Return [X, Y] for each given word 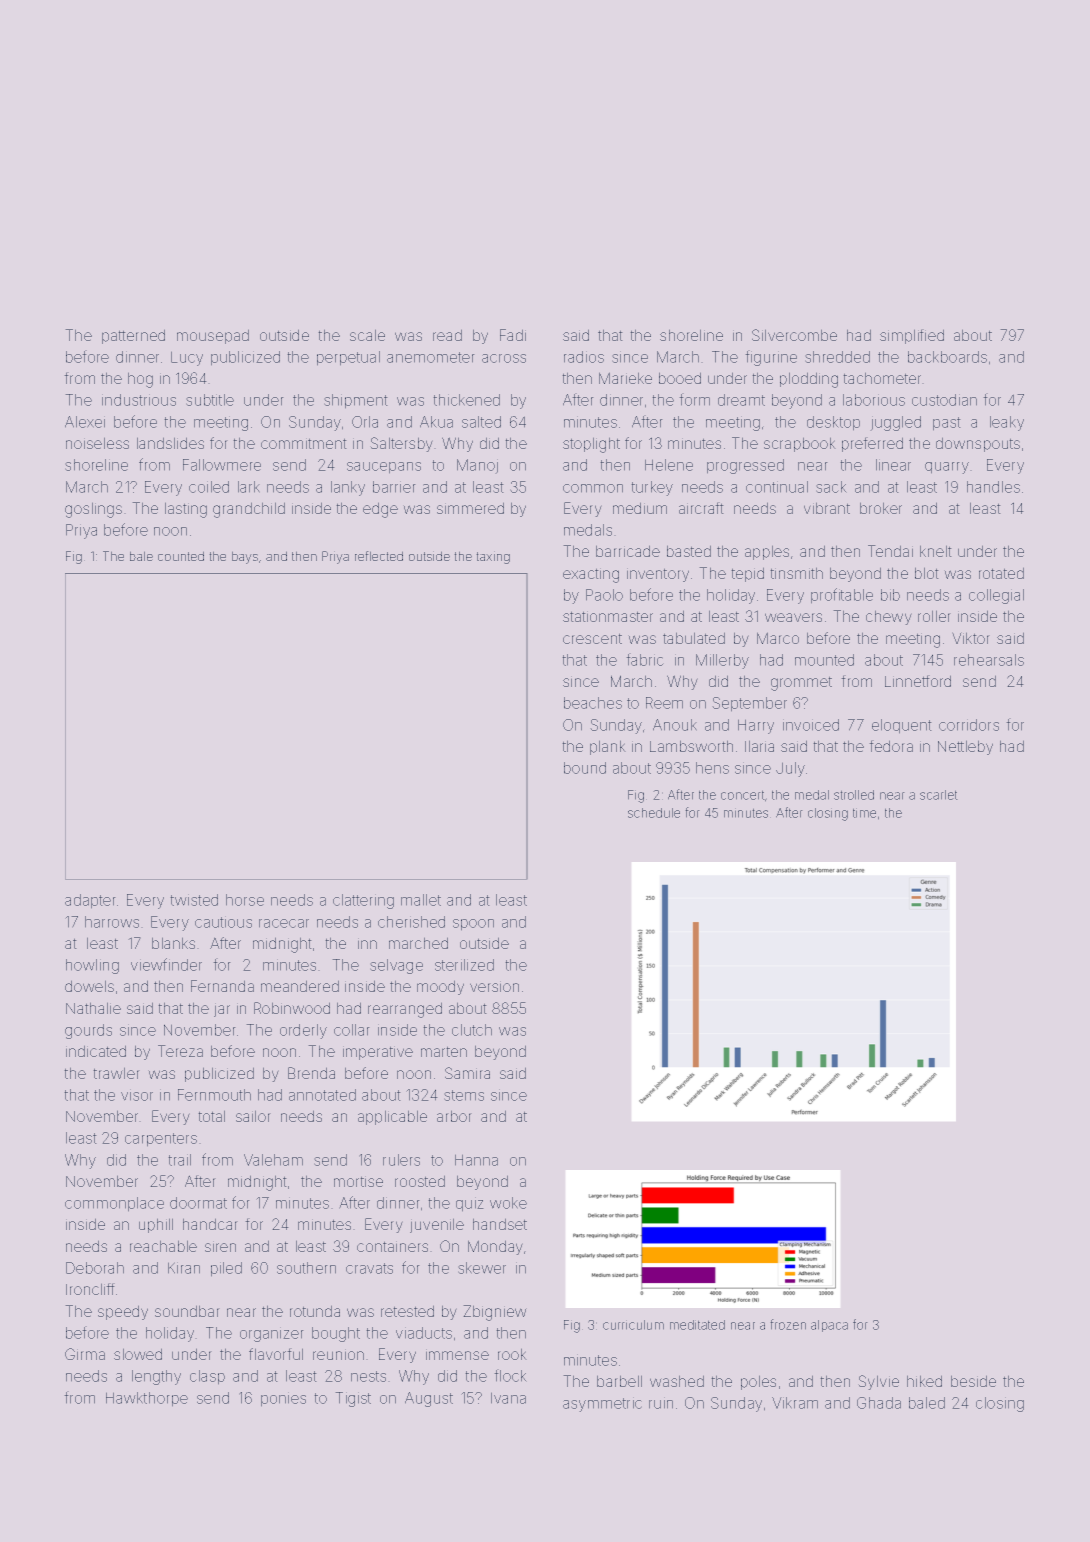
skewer [482, 1268]
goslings [93, 510]
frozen [788, 1324]
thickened [467, 400]
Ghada [879, 1403]
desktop [833, 423]
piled [226, 1269]
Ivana [508, 1398]
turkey [652, 488]
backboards [947, 357]
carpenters [161, 1139]
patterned [133, 337]
